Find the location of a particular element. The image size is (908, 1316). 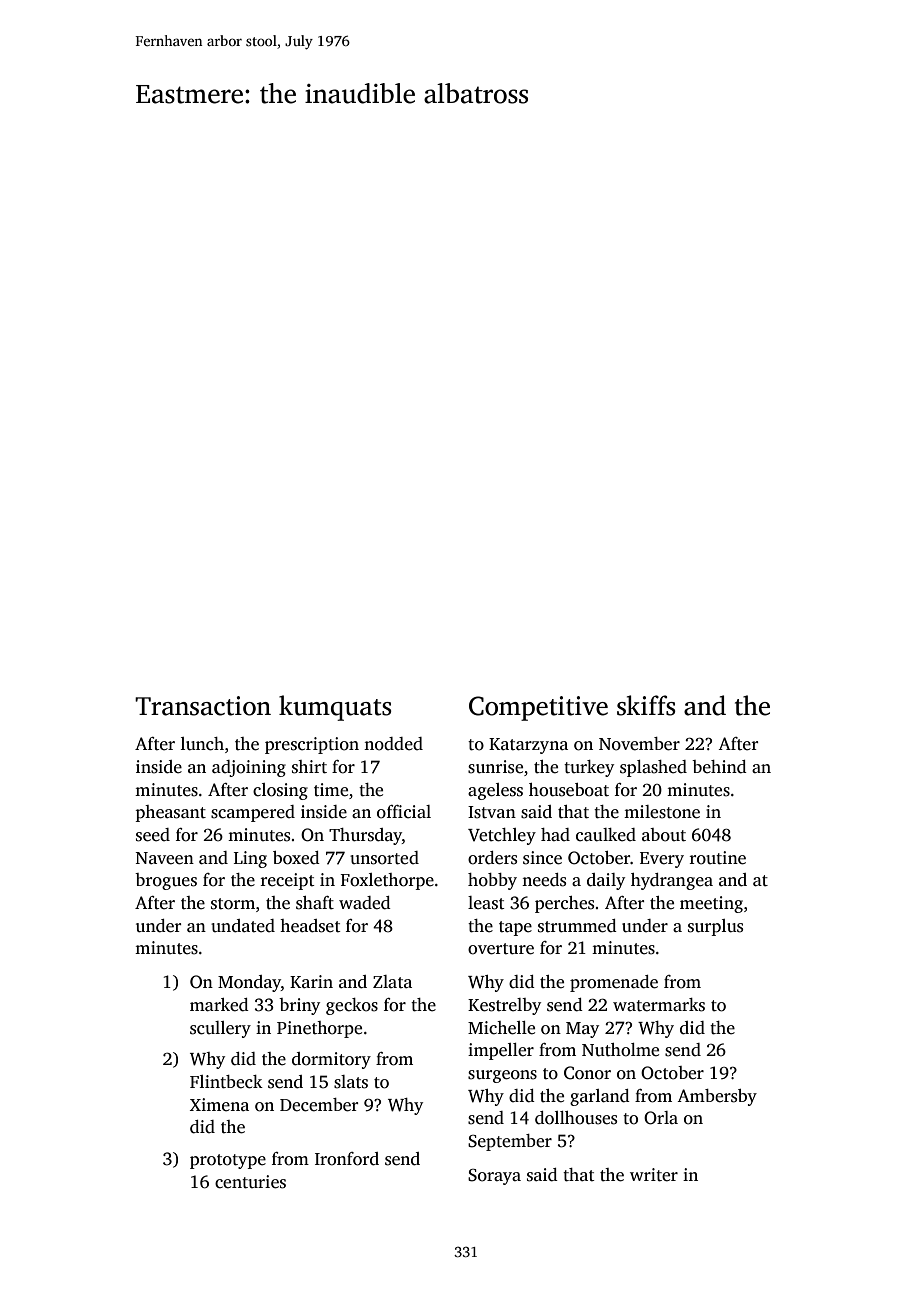

brogues is located at coordinates (166, 881).
